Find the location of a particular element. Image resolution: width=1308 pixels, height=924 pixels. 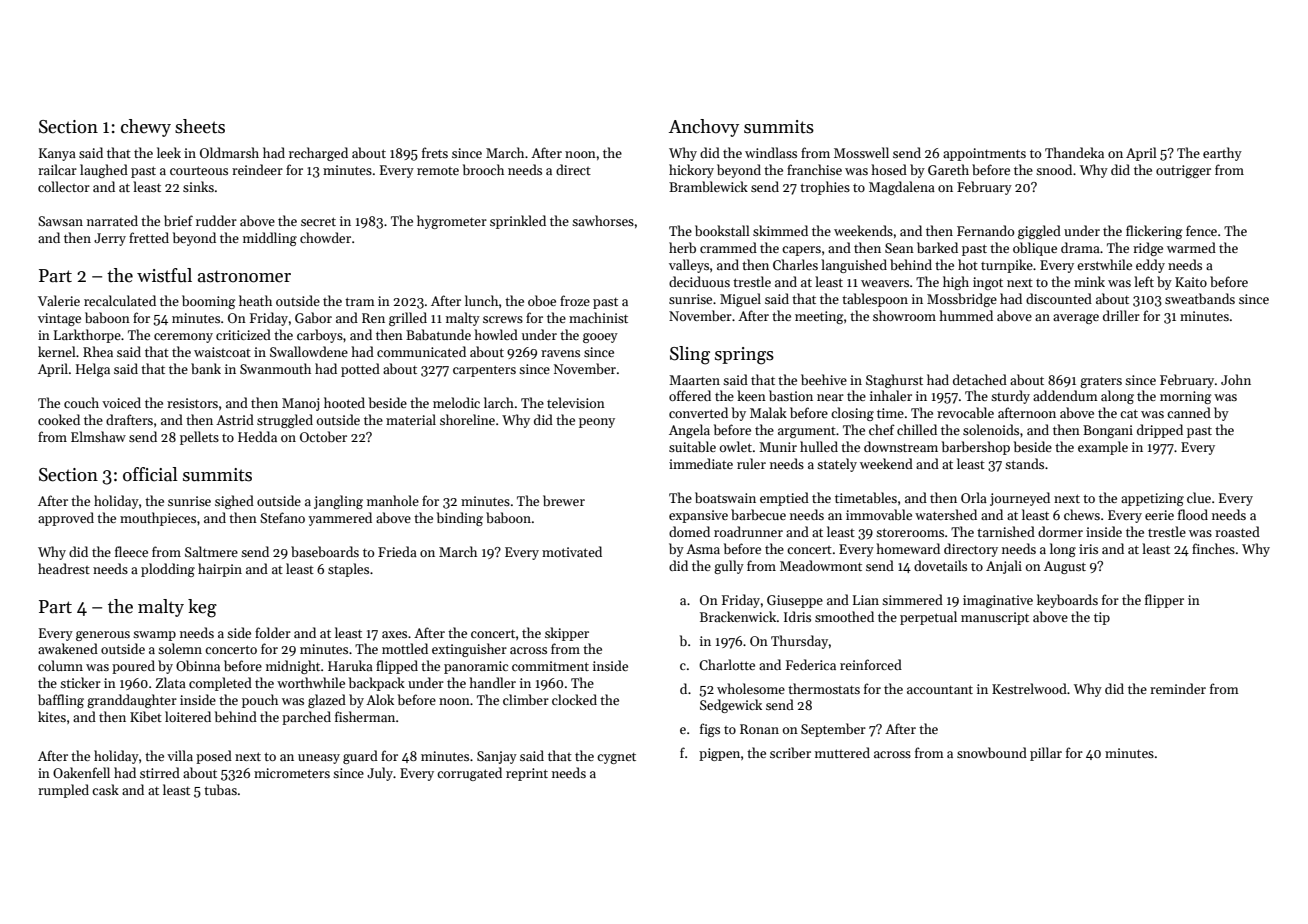

commitment is located at coordinates (550, 666).
